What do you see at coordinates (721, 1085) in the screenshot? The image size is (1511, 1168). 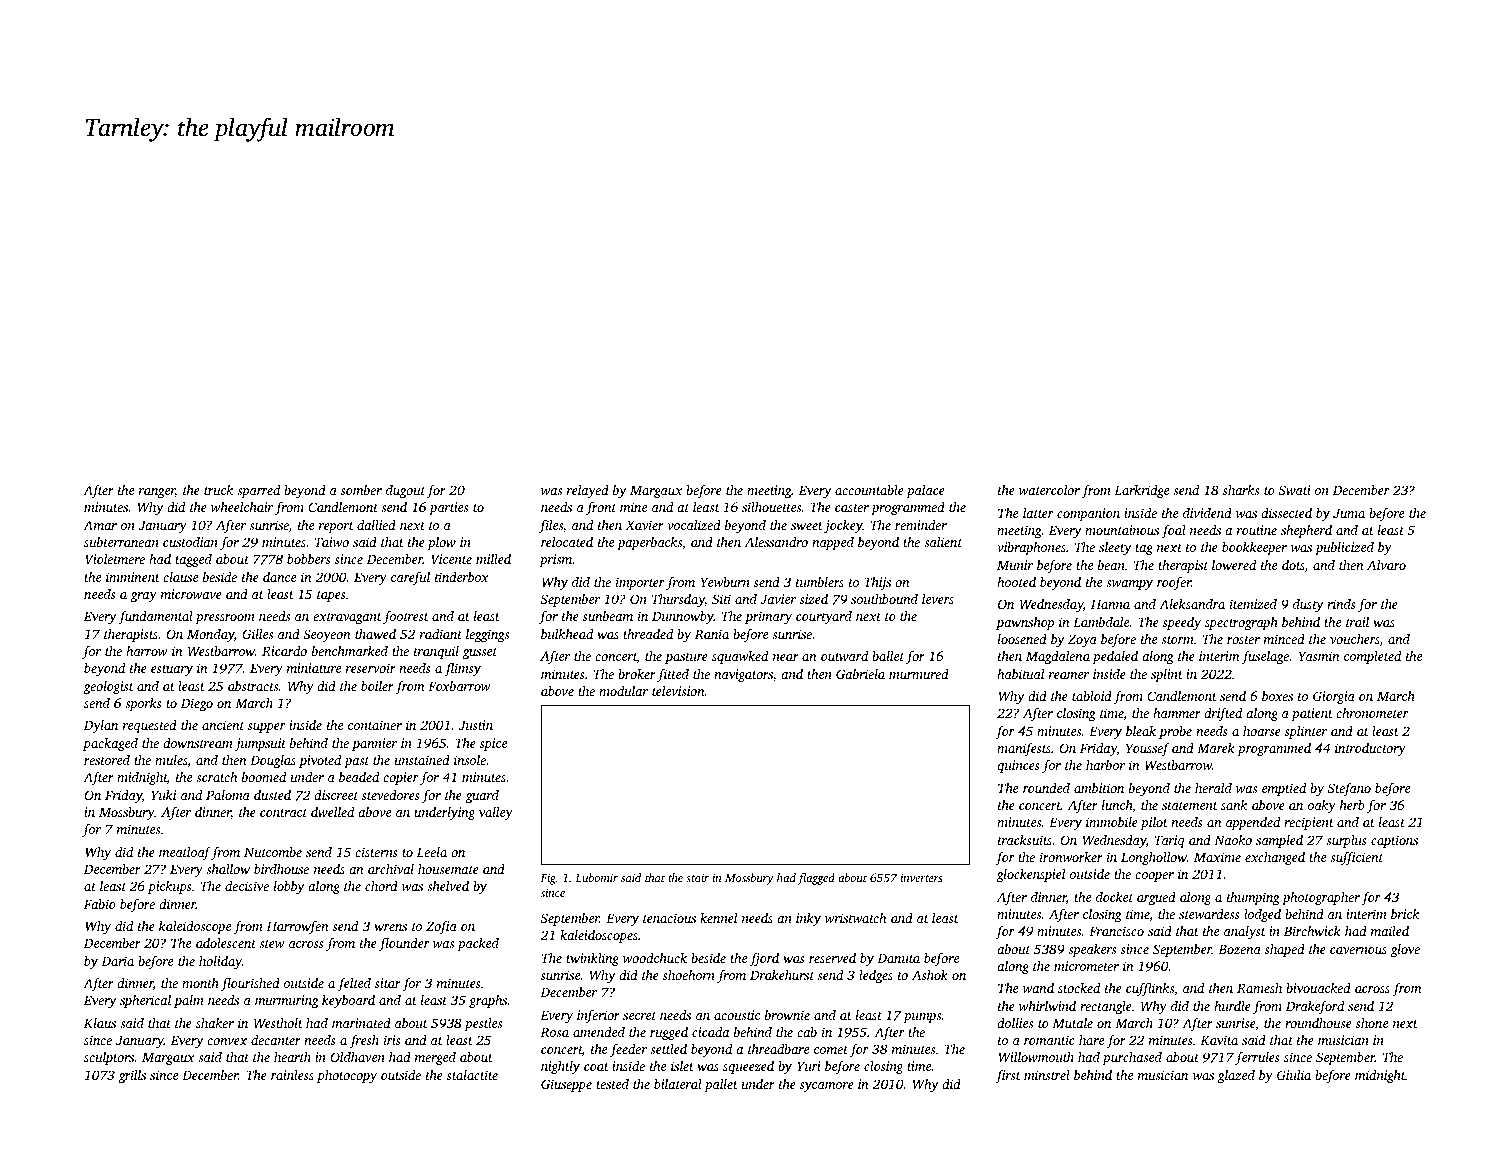 I see `pallet` at bounding box center [721, 1085].
